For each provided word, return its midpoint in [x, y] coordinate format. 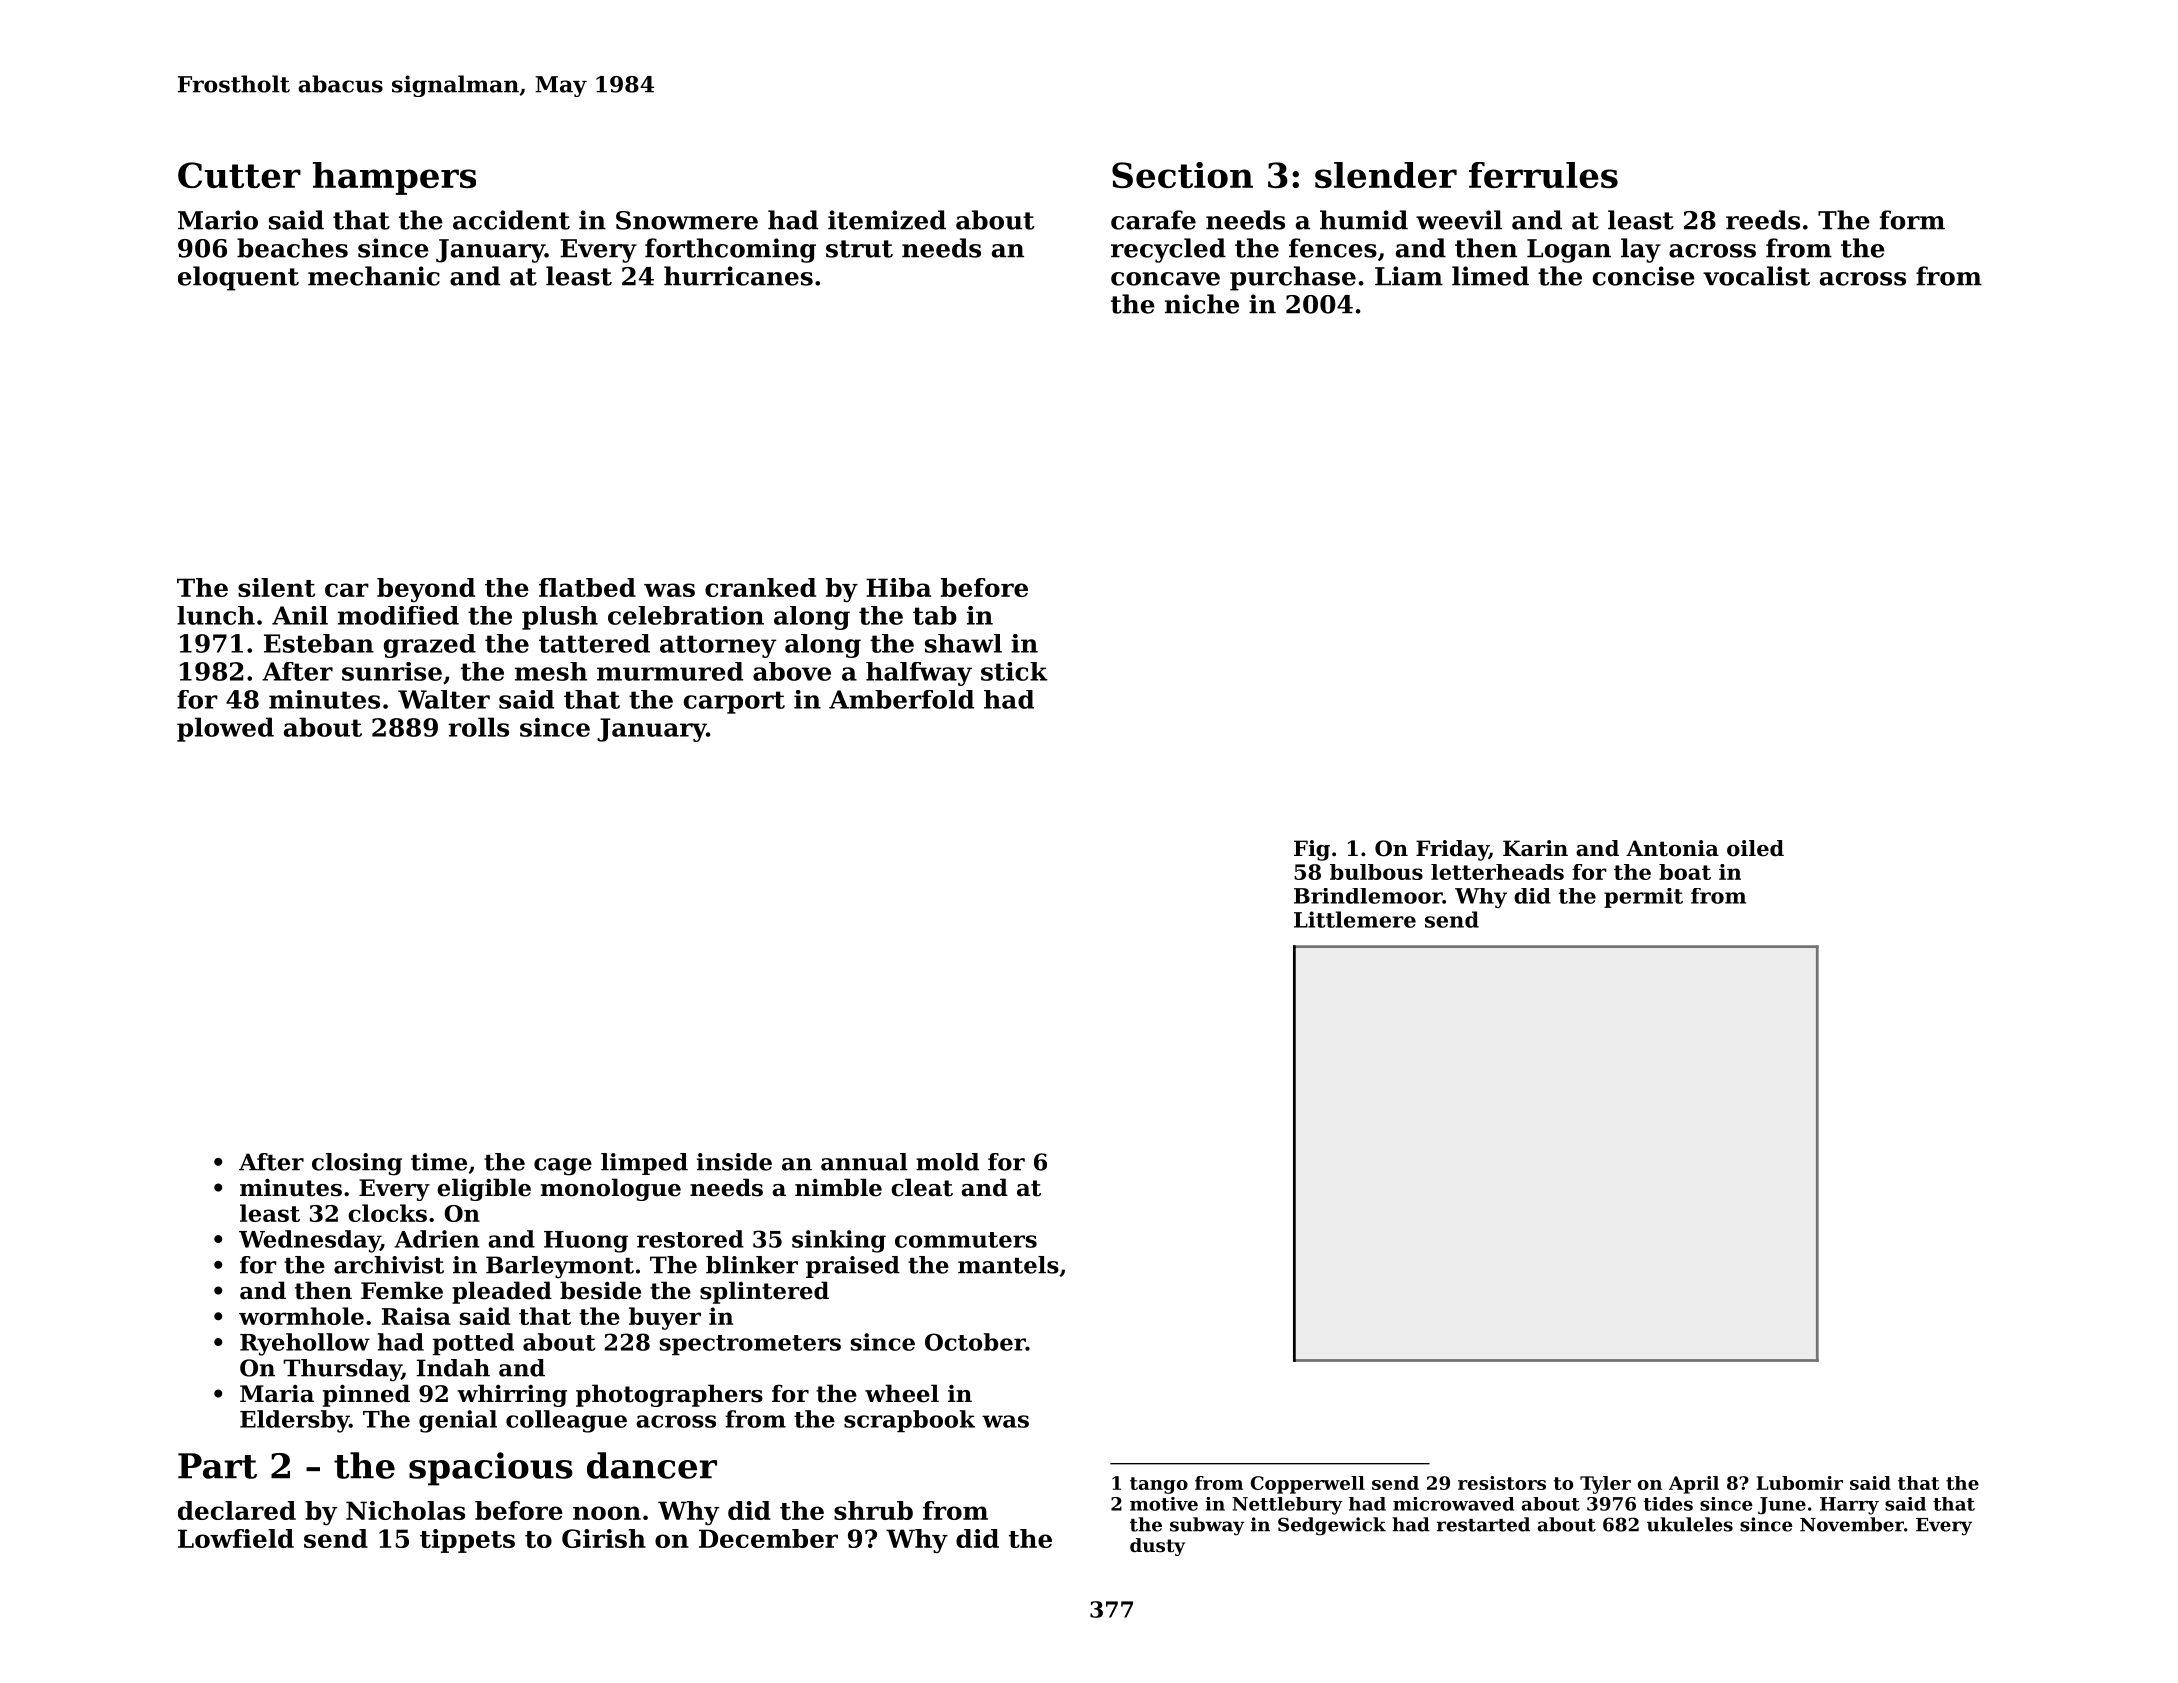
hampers [394, 178]
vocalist [1756, 276]
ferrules [1543, 175]
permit [1643, 898]
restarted [1483, 1524]
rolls [478, 727]
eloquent [238, 278]
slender [1386, 175]
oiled [1755, 848]
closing [357, 1164]
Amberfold [901, 699]
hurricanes [738, 276]
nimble [838, 1187]
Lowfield [236, 1538]
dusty [1157, 1547]
